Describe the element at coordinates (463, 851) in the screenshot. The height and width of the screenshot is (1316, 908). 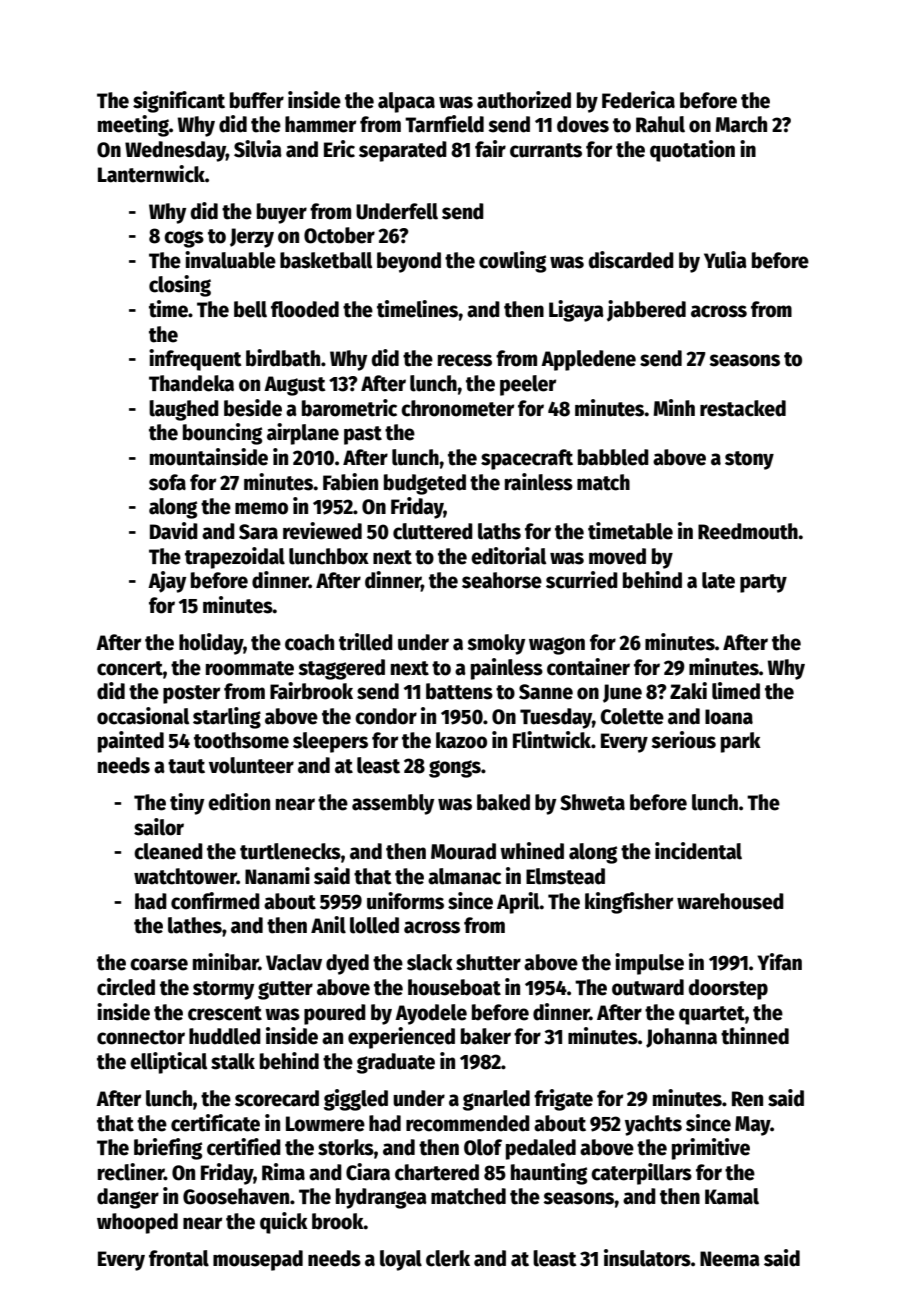
I see `Mourad` at that location.
